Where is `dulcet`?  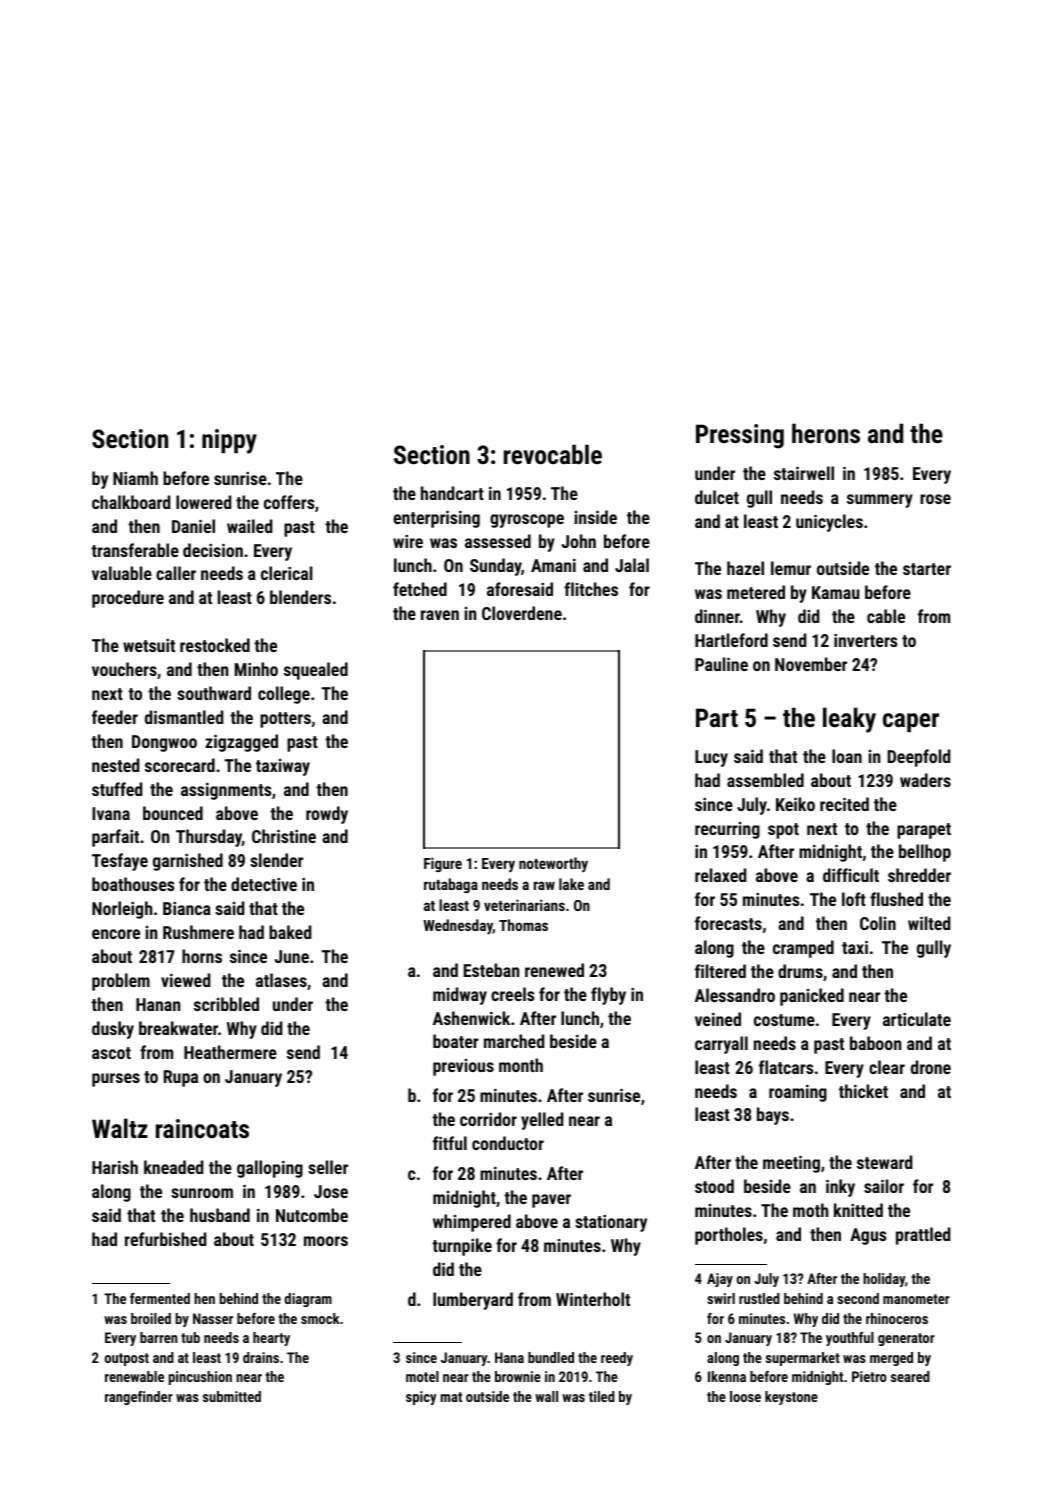 dulcet is located at coordinates (717, 497).
